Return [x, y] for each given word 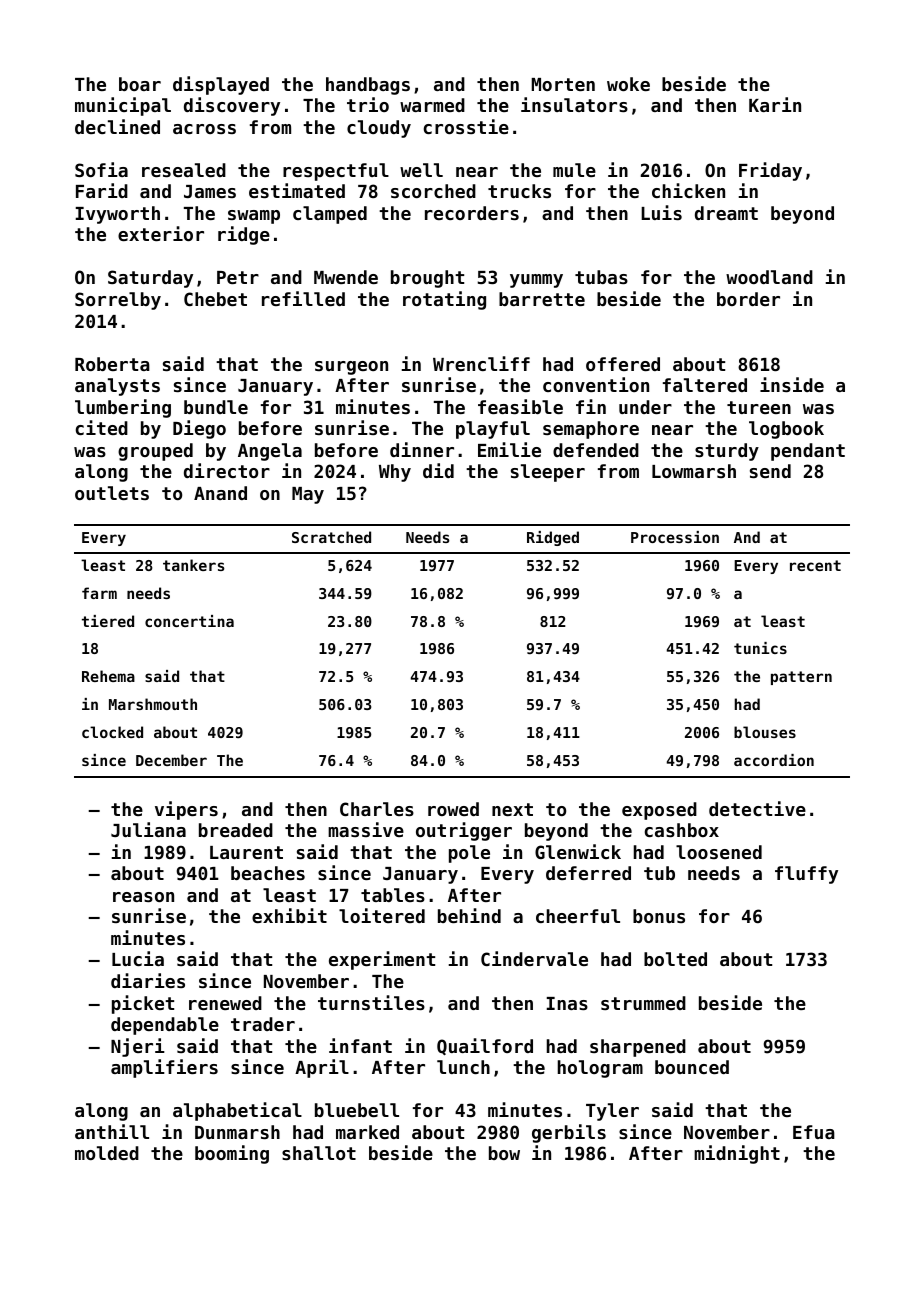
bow [504, 1153]
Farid [102, 190]
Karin [775, 104]
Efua [814, 1132]
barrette [542, 299]
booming [232, 1154]
